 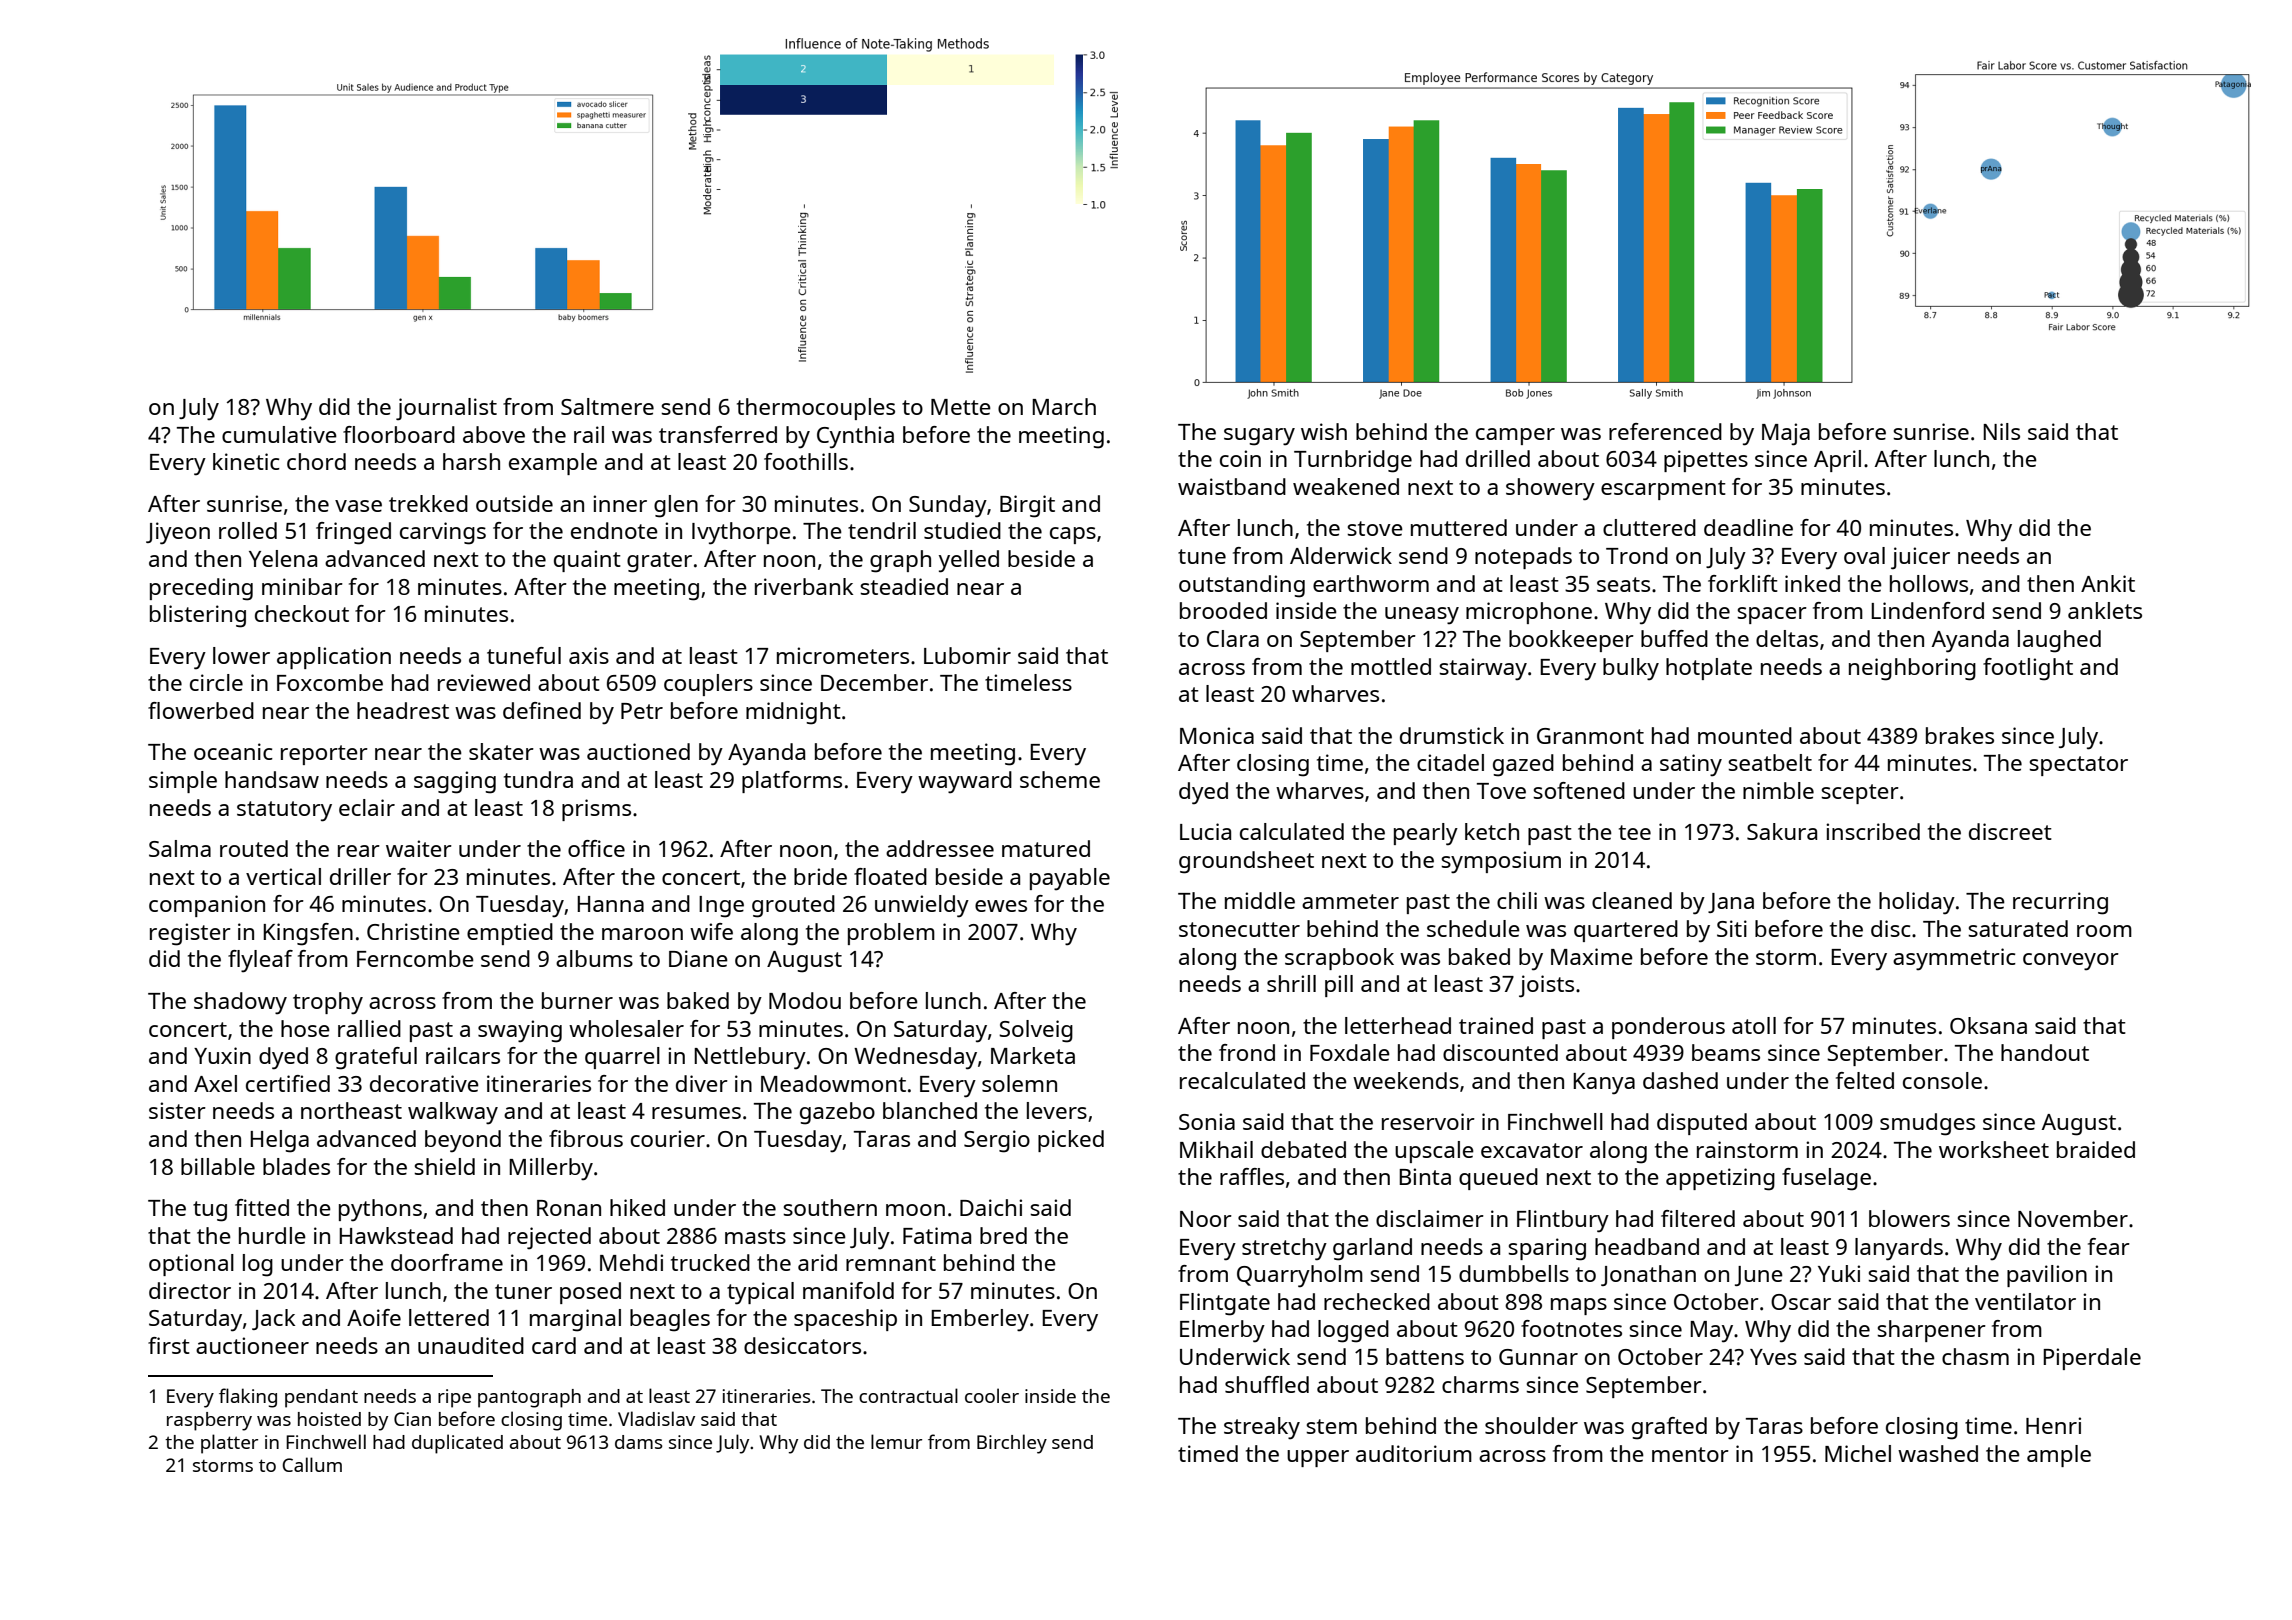 What do you see at coordinates (1350, 901) in the page?
I see `ammeter` at bounding box center [1350, 901].
